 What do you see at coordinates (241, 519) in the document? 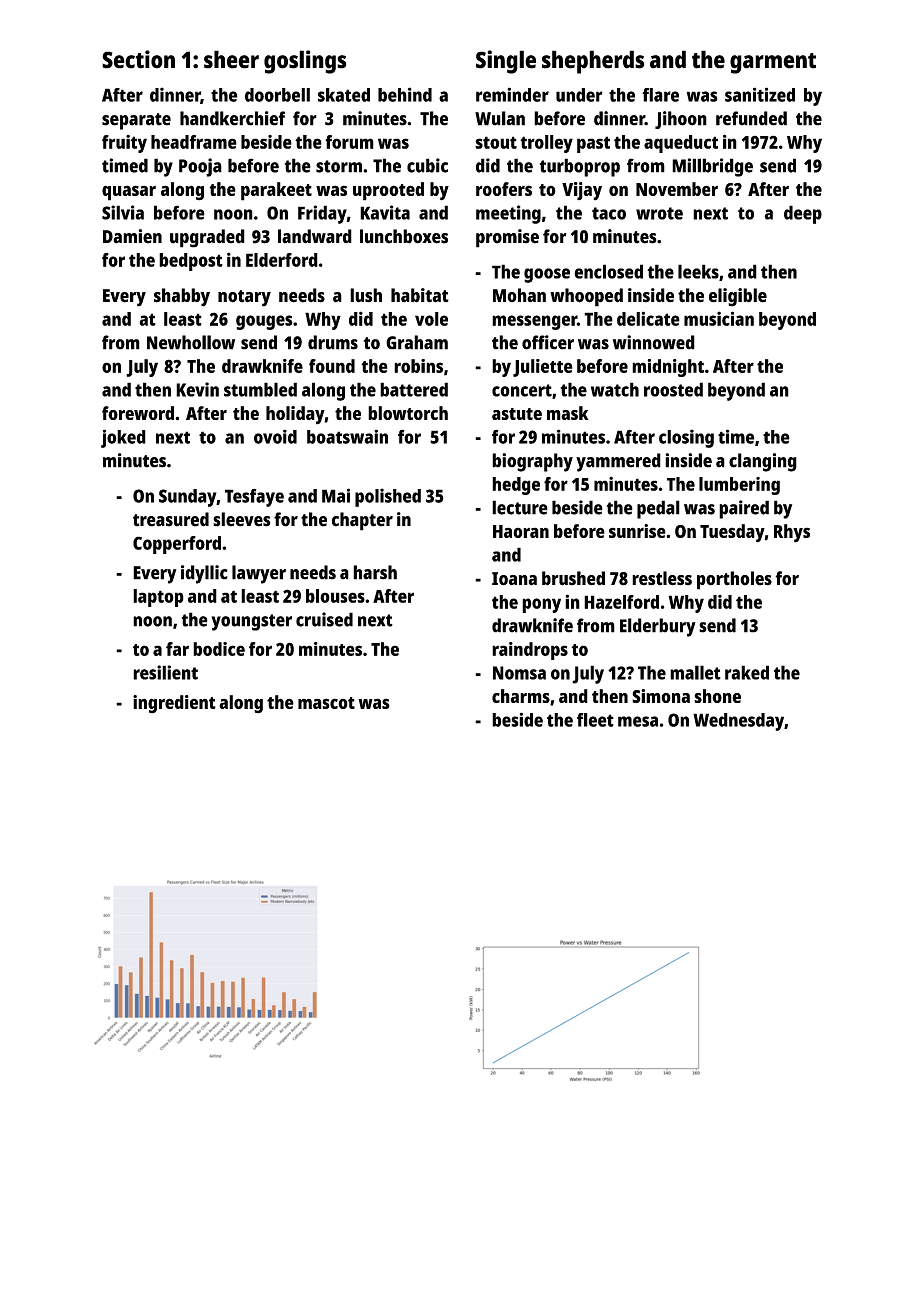
I see `sleeves` at bounding box center [241, 519].
